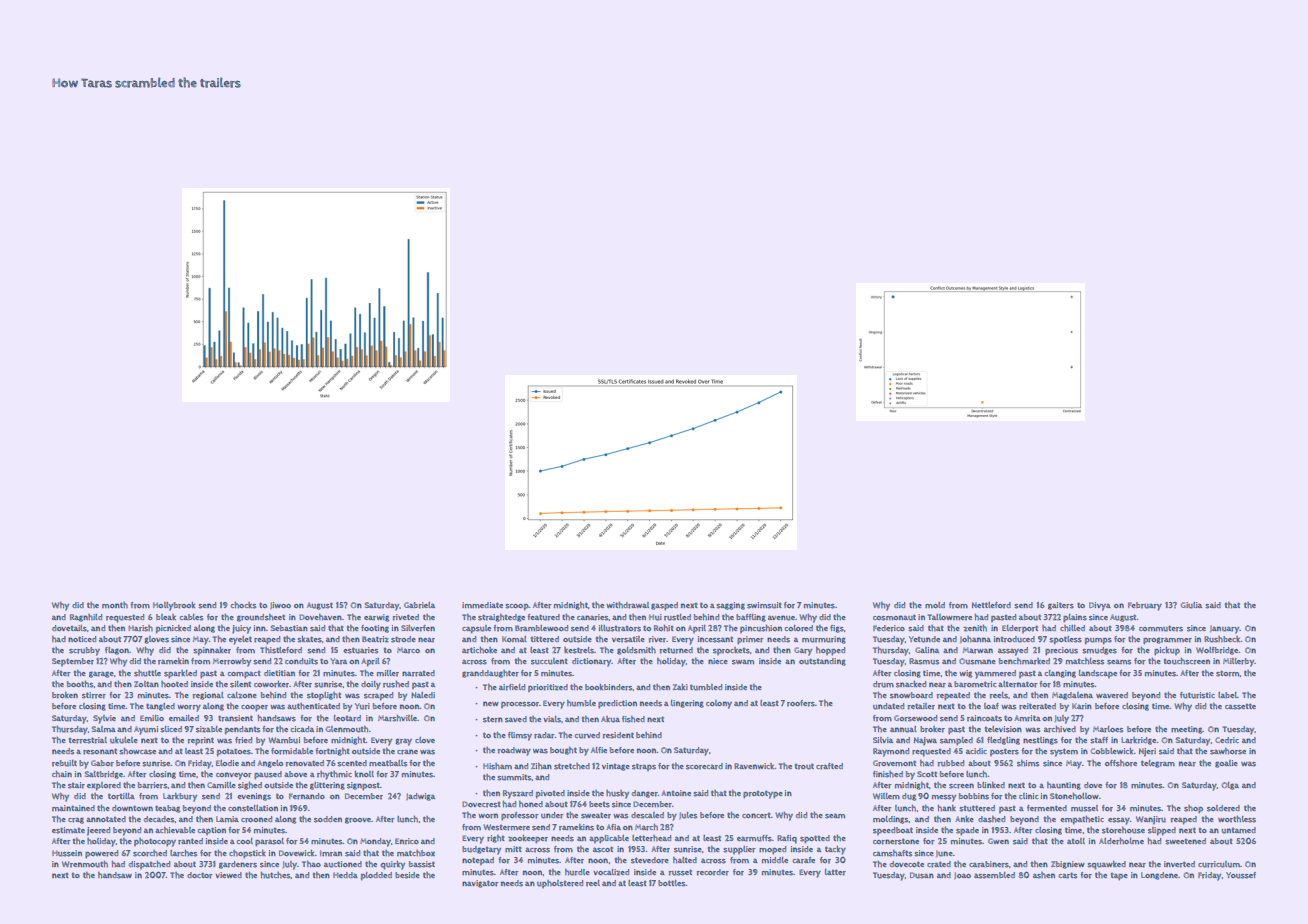 The height and width of the screenshot is (924, 1308). What do you see at coordinates (671, 883) in the screenshot?
I see `bottles` at bounding box center [671, 883].
